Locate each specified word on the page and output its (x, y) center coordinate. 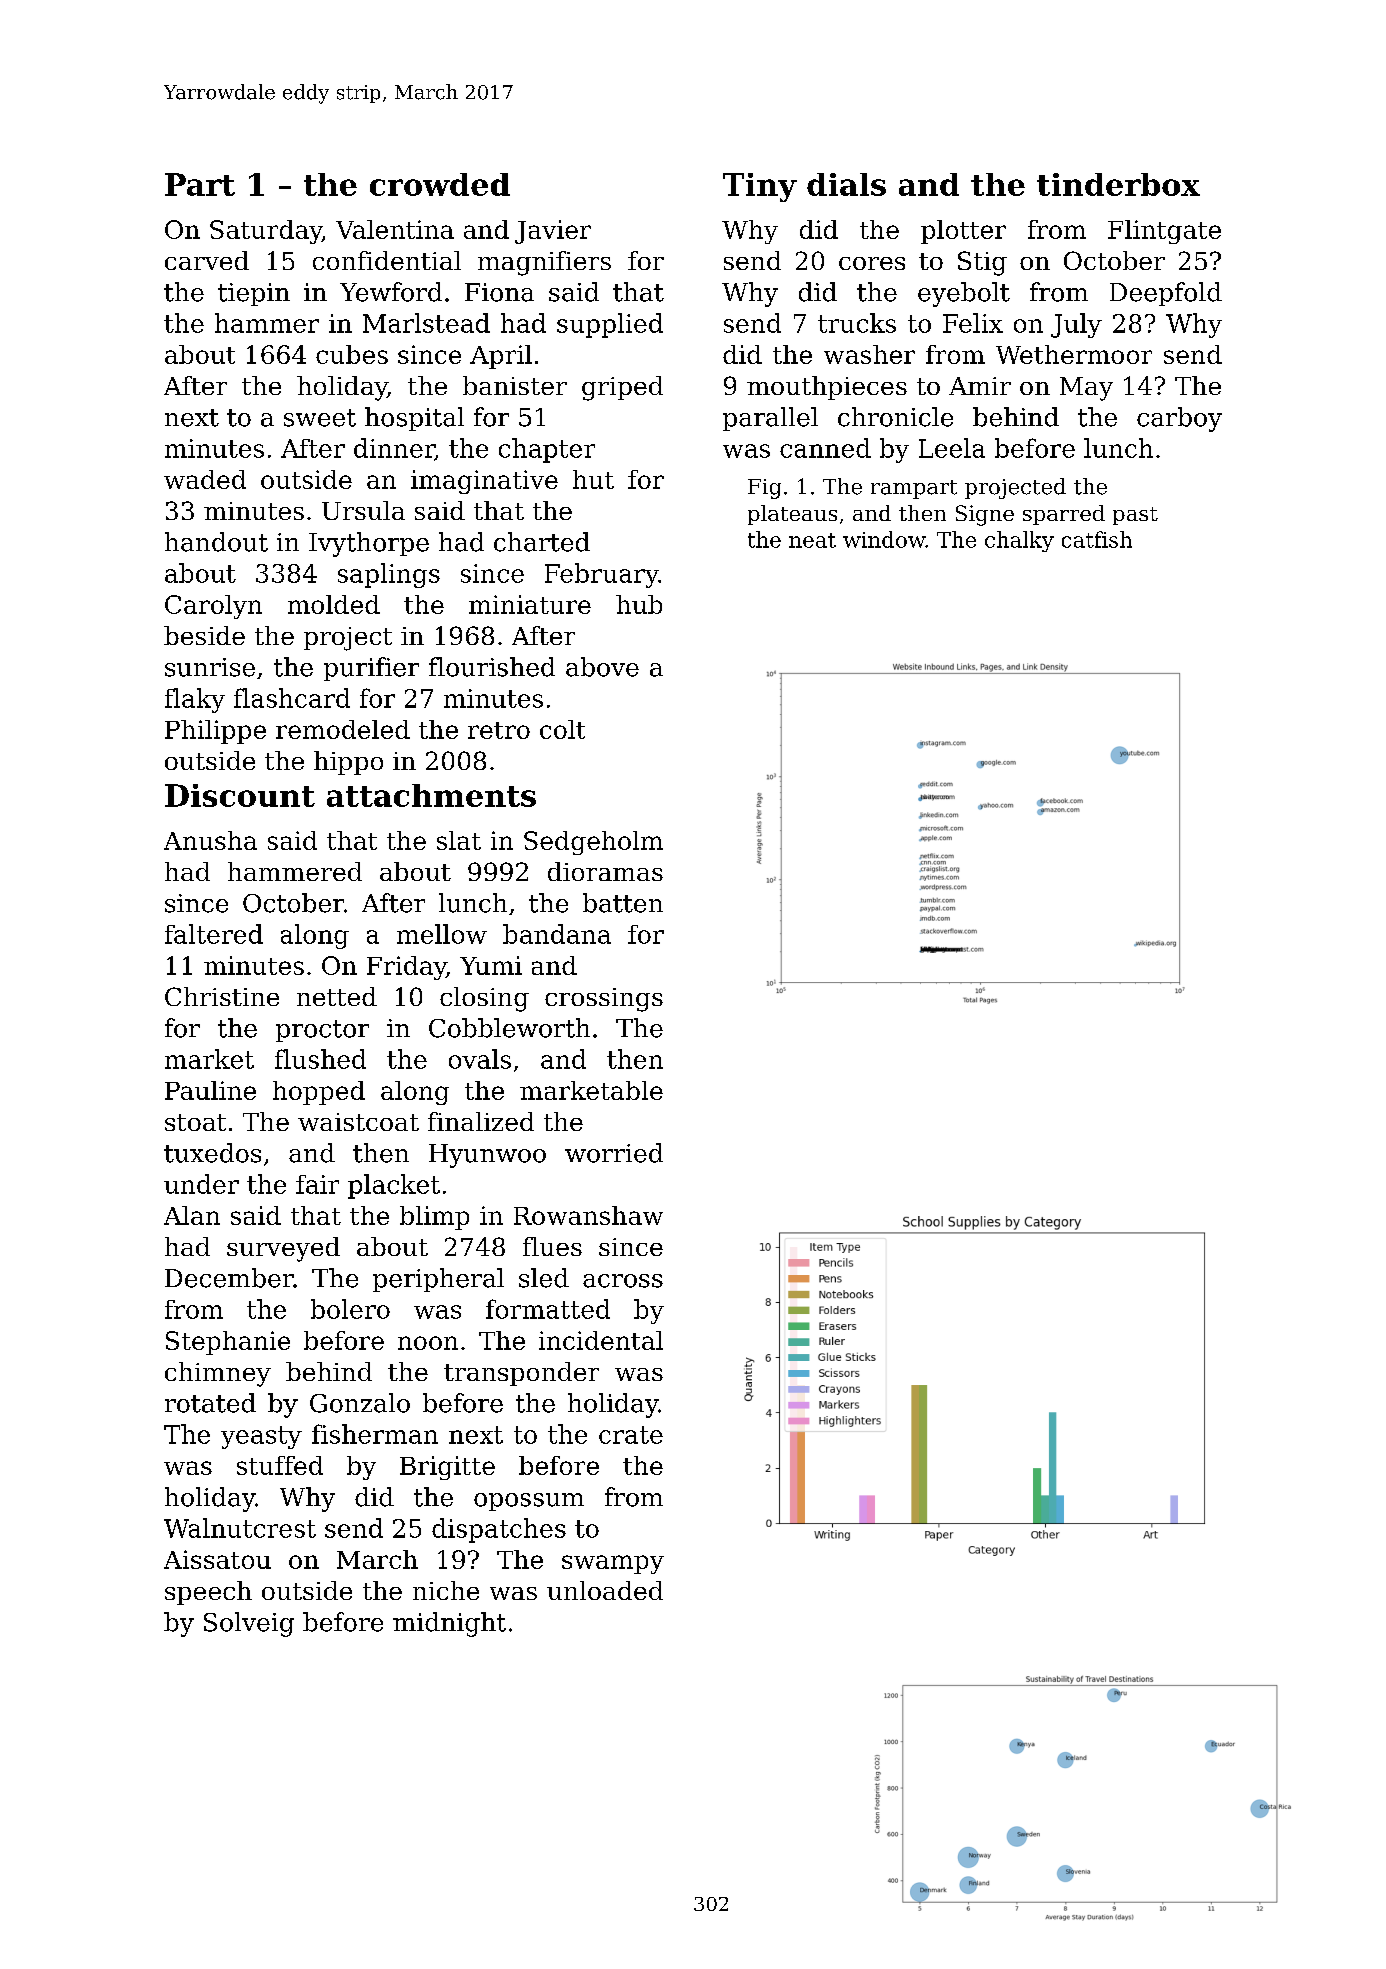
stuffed (280, 1465)
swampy (613, 1564)
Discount (240, 795)
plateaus (792, 515)
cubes (352, 354)
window (884, 539)
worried (614, 1153)
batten (623, 903)
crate (631, 1435)
